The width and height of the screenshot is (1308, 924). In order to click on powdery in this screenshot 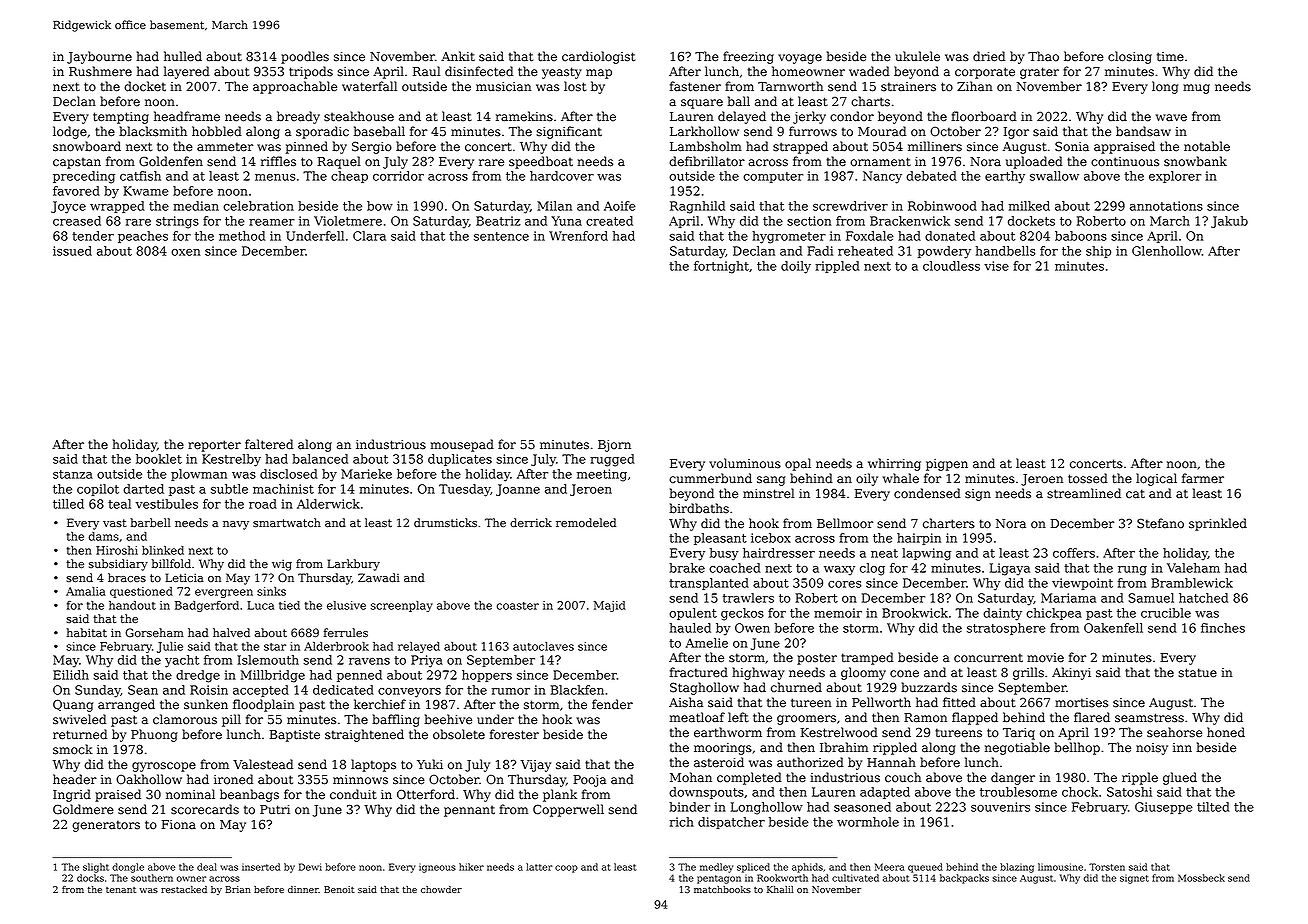, I will do `click(944, 252)`.
